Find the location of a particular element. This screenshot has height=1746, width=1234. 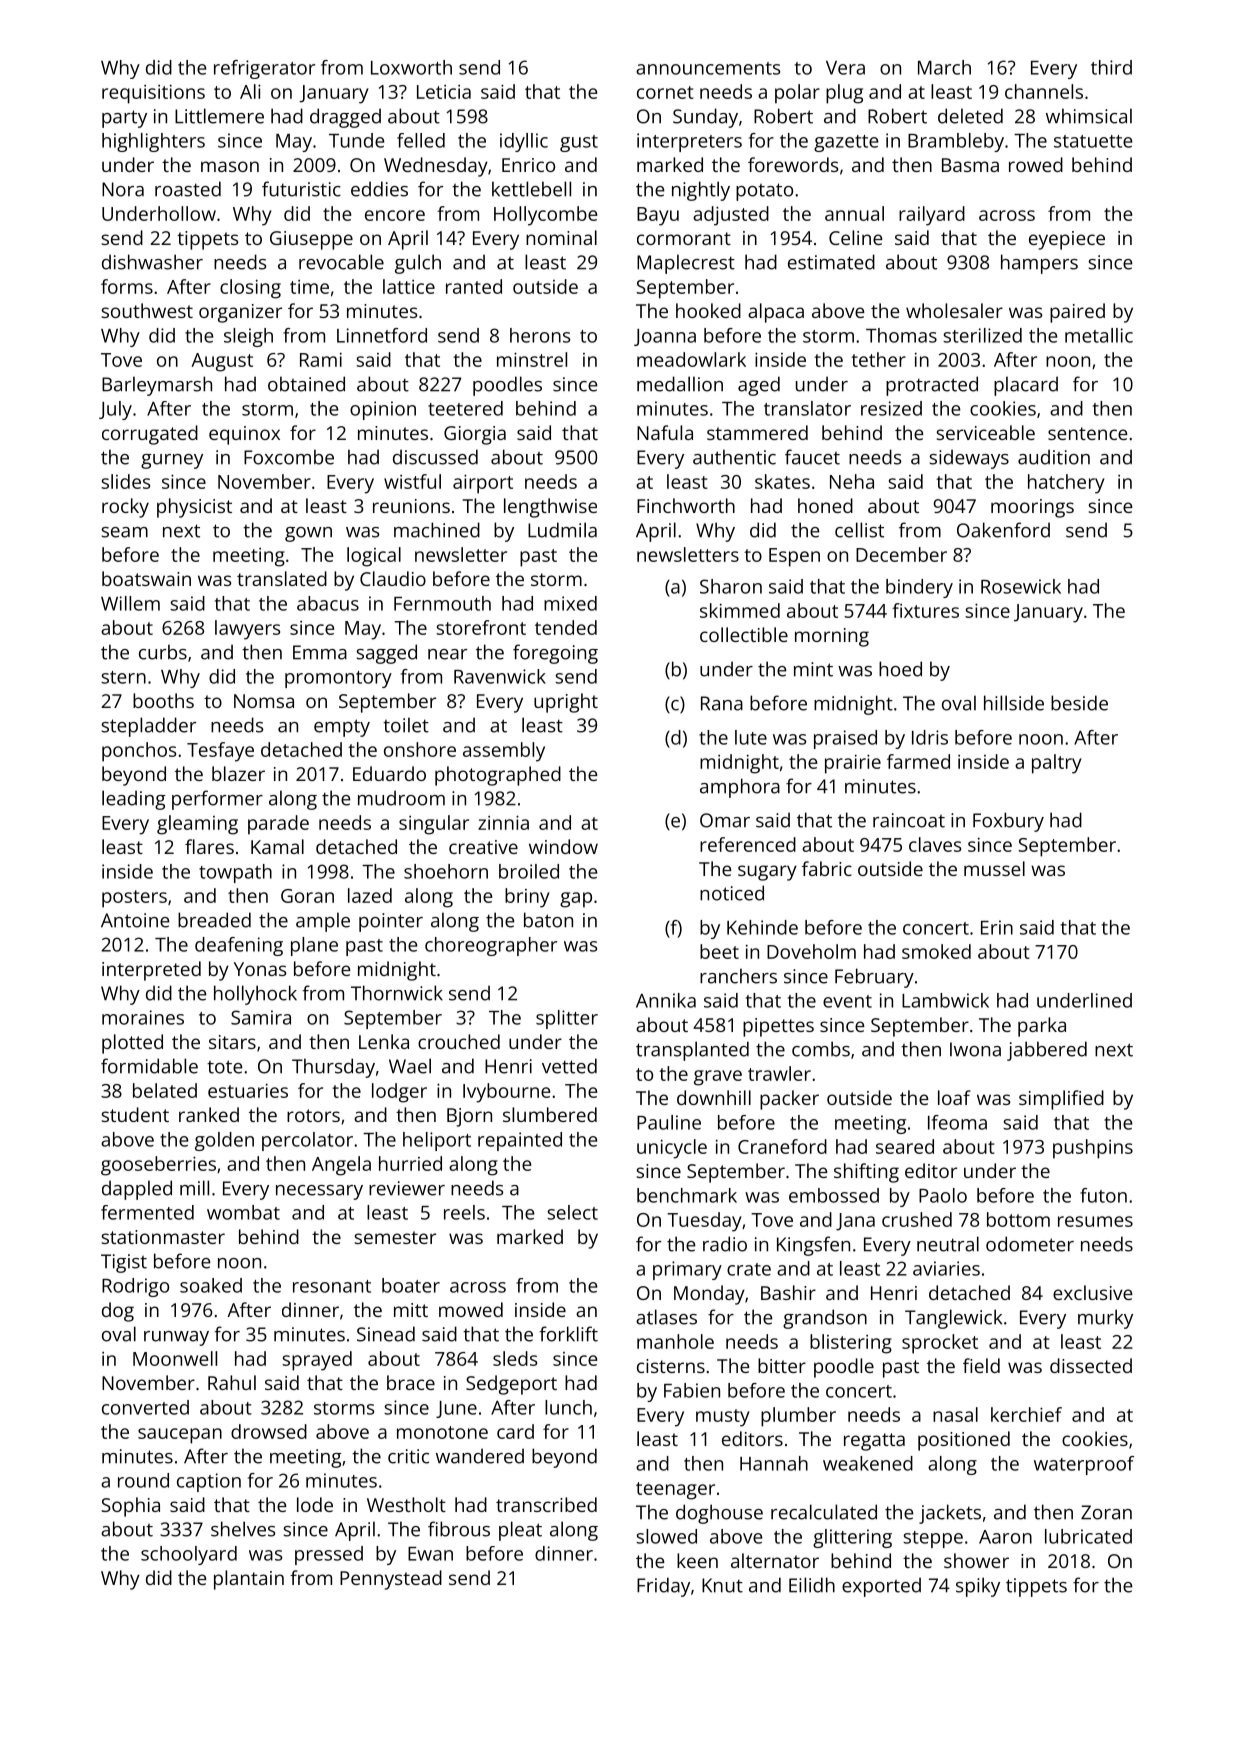

December is located at coordinates (901, 554).
